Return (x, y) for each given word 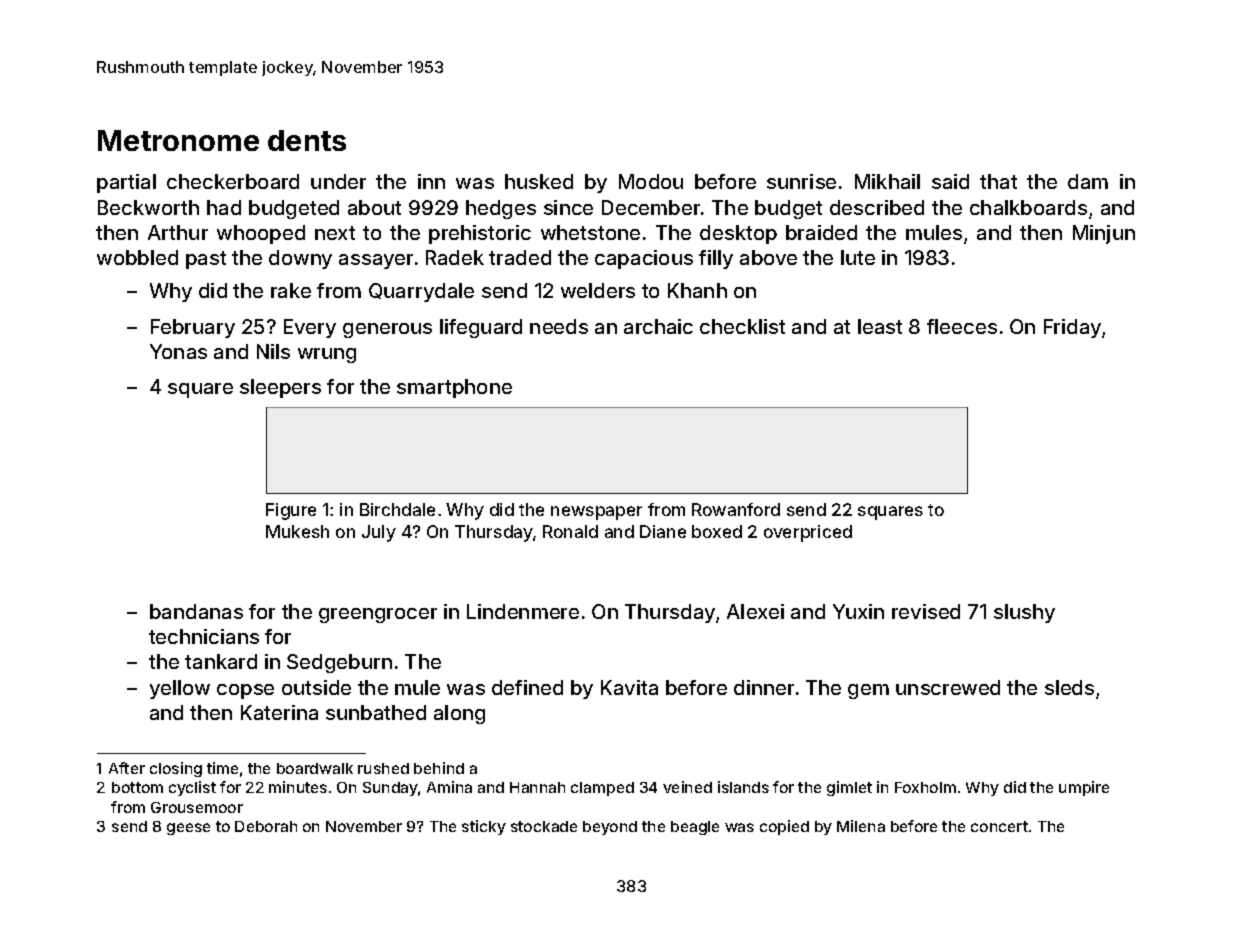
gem (868, 691)
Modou (651, 181)
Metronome (178, 140)
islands (743, 787)
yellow (180, 689)
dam (1088, 181)
